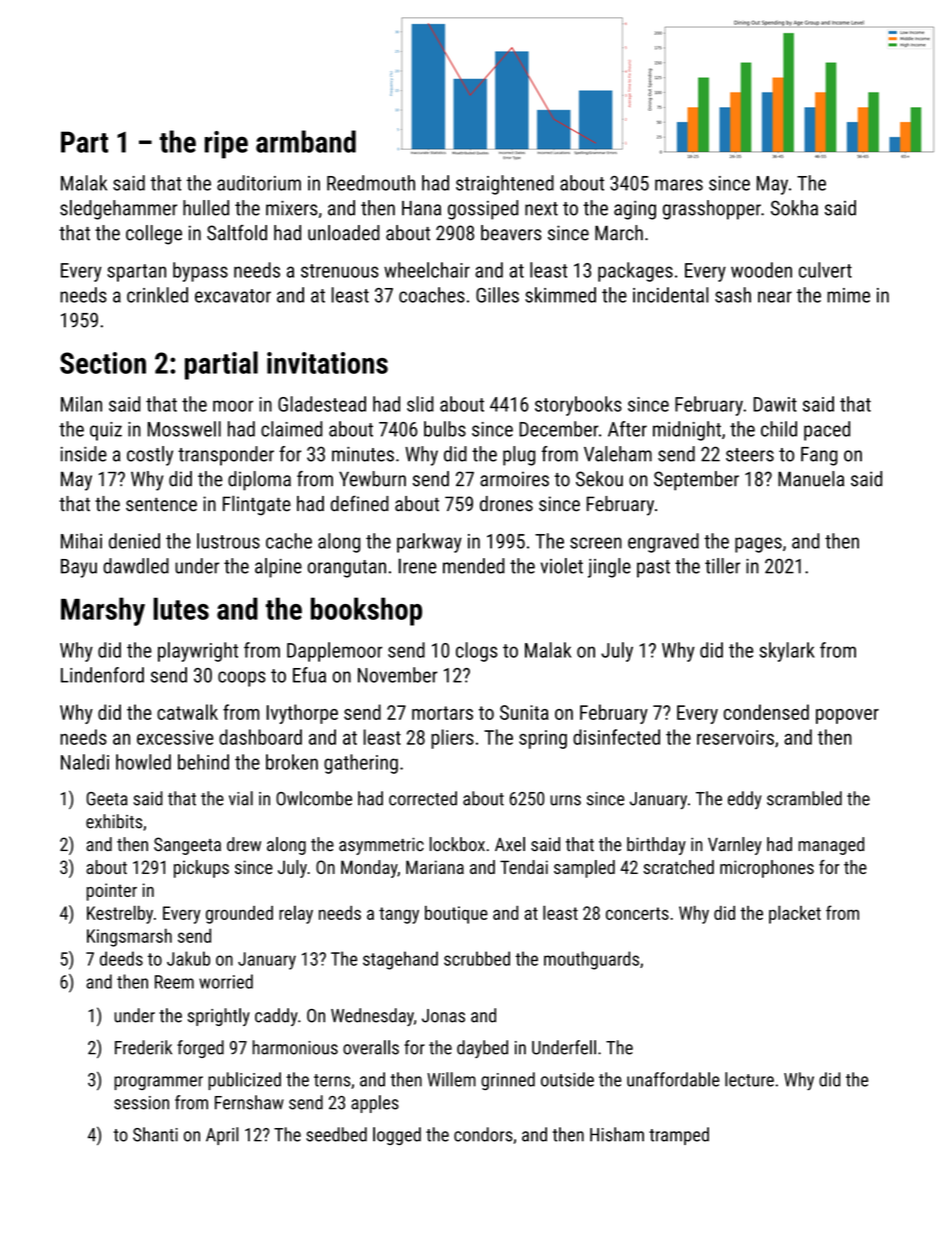 The height and width of the screenshot is (1233, 952). What do you see at coordinates (679, 1136) in the screenshot?
I see `tramped` at bounding box center [679, 1136].
